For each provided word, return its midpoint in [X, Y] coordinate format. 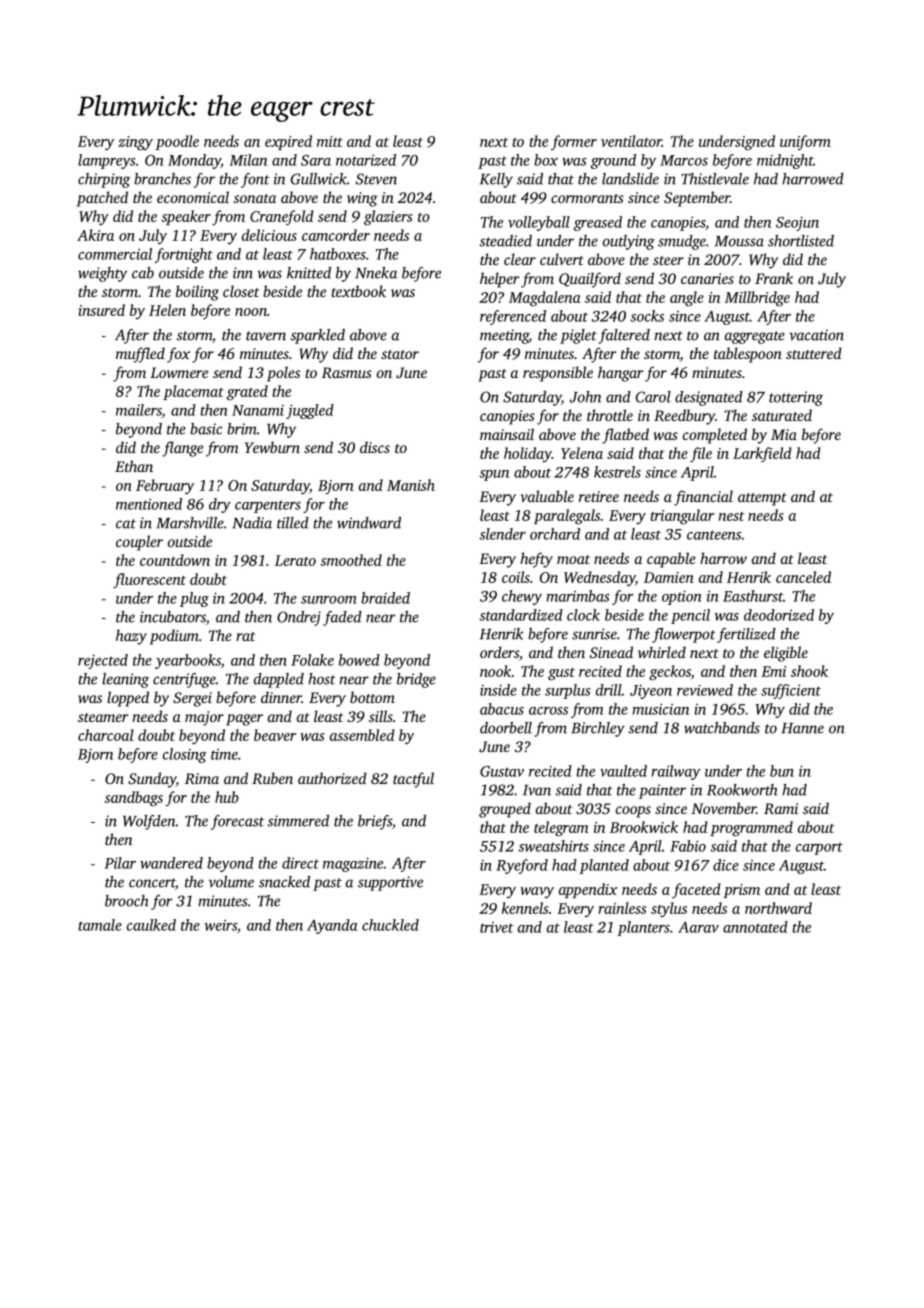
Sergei [192, 699]
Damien [669, 577]
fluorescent [149, 581]
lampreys [106, 161]
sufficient [791, 691]
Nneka [376, 273]
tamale [100, 925]
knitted [309, 273]
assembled [362, 735]
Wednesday [599, 579]
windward [369, 523]
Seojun [797, 223]
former [574, 142]
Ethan [134, 466]
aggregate [755, 337]
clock [583, 615]
